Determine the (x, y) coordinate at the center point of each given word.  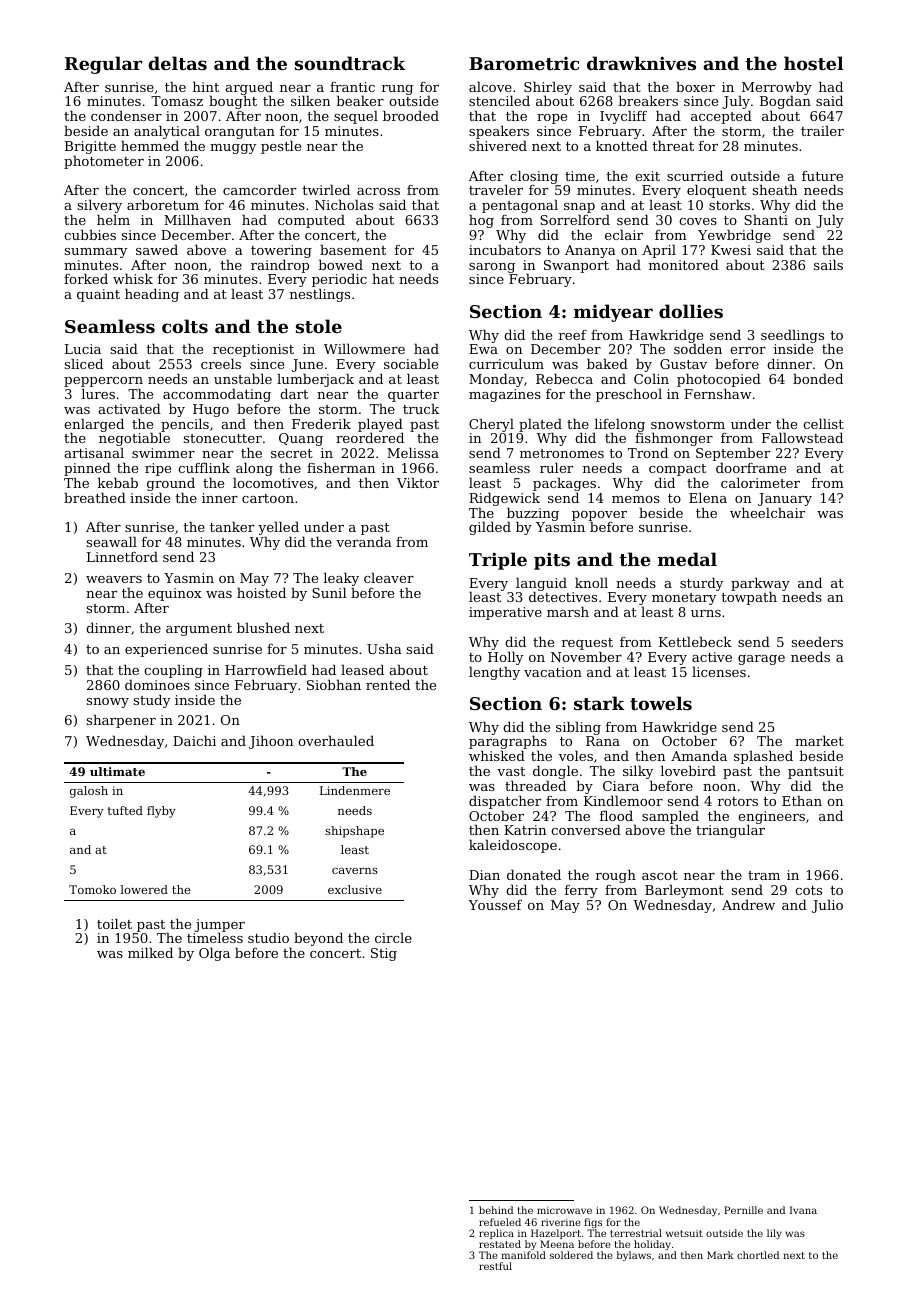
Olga (214, 954)
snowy (108, 703)
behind (496, 1210)
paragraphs (508, 743)
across (378, 191)
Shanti (766, 220)
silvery (100, 207)
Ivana (803, 1210)
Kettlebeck (695, 641)
